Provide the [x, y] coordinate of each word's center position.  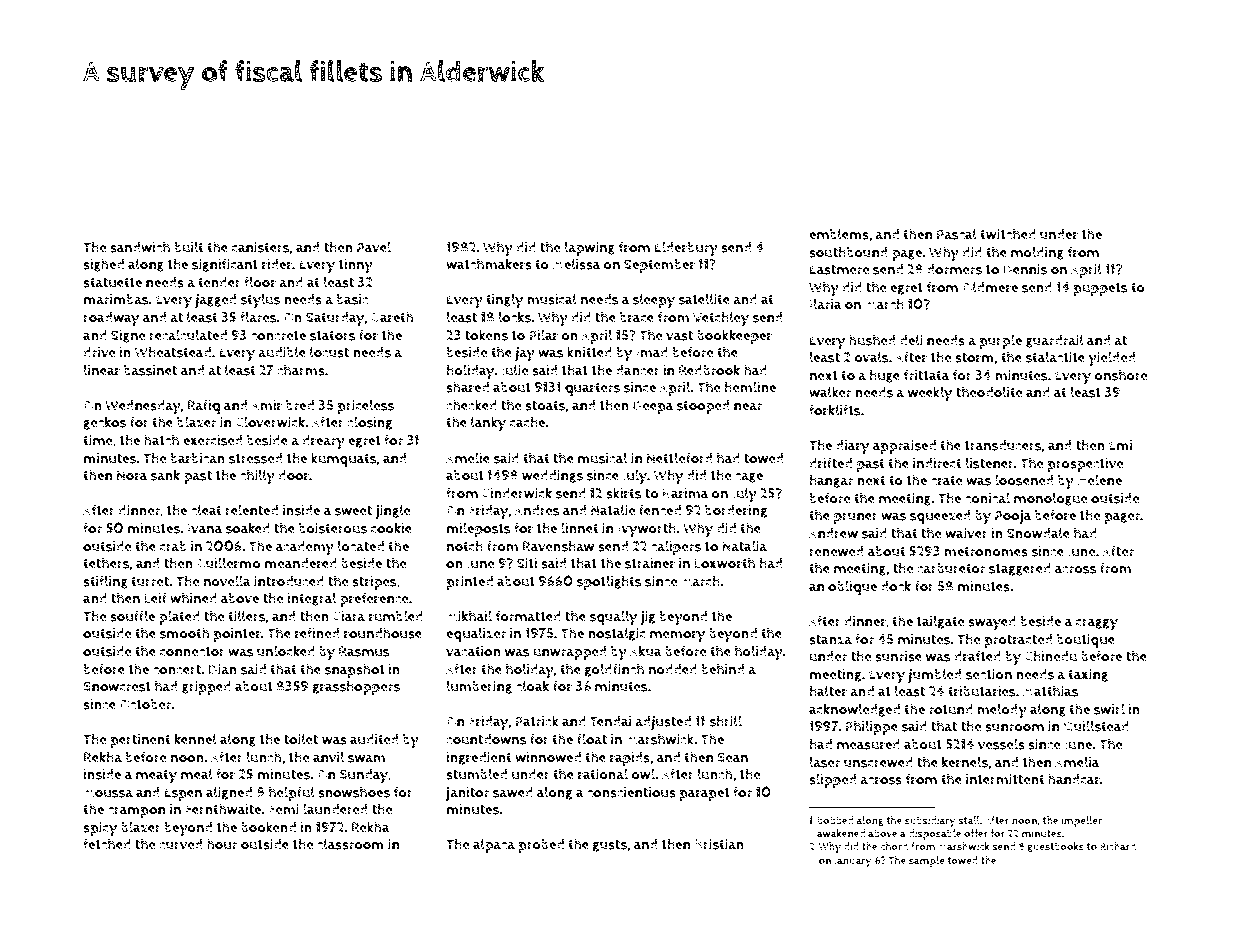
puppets [1100, 289]
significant [225, 265]
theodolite [989, 392]
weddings [552, 476]
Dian [223, 669]
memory [678, 637]
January [853, 862]
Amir [266, 405]
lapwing [590, 248]
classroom [350, 844]
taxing [1088, 675]
